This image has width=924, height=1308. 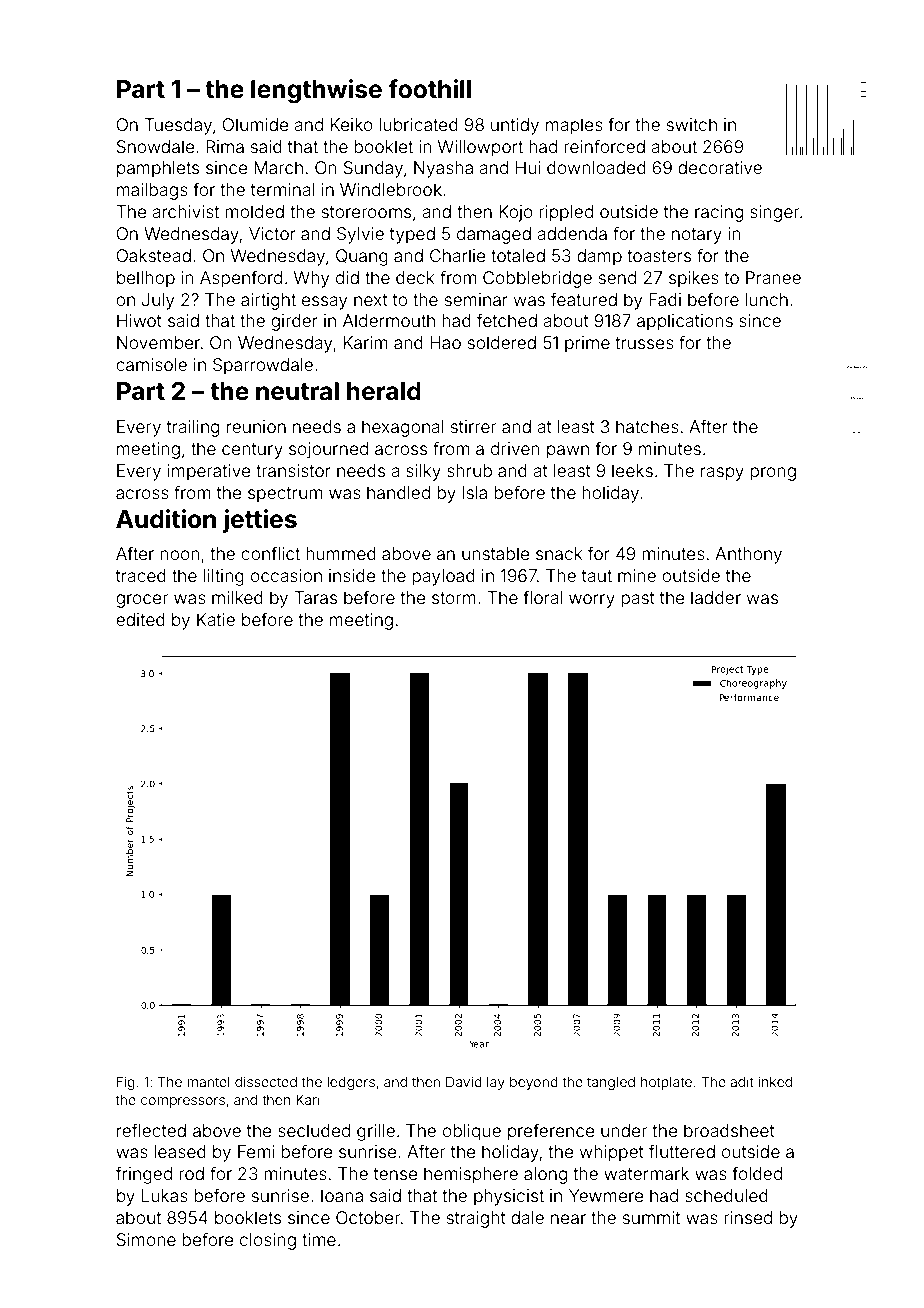 I want to click on David, so click(x=464, y=1081).
